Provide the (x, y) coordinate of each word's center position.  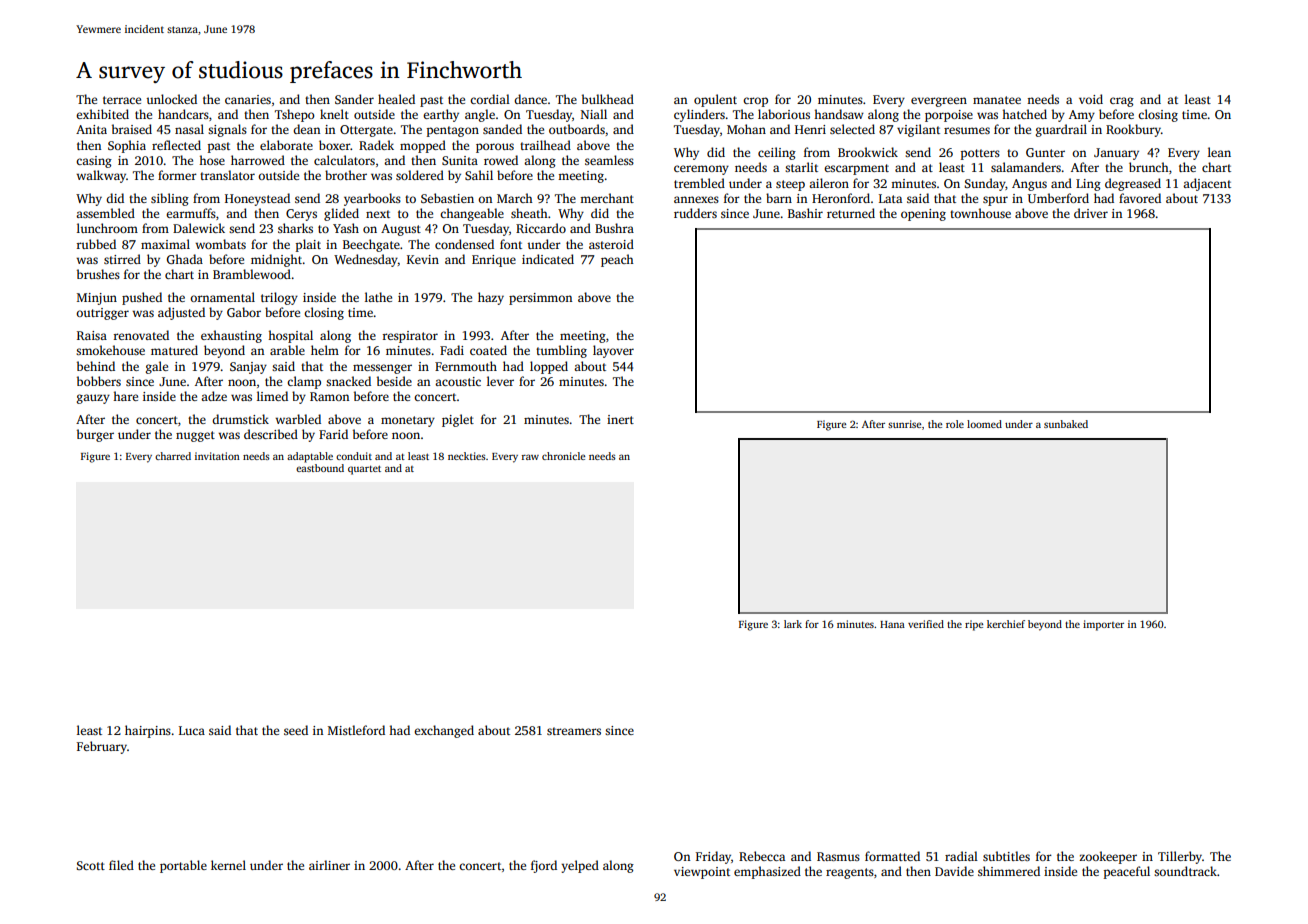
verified (926, 624)
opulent (715, 100)
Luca (192, 730)
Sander (354, 99)
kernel (228, 865)
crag (1122, 102)
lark (793, 624)
